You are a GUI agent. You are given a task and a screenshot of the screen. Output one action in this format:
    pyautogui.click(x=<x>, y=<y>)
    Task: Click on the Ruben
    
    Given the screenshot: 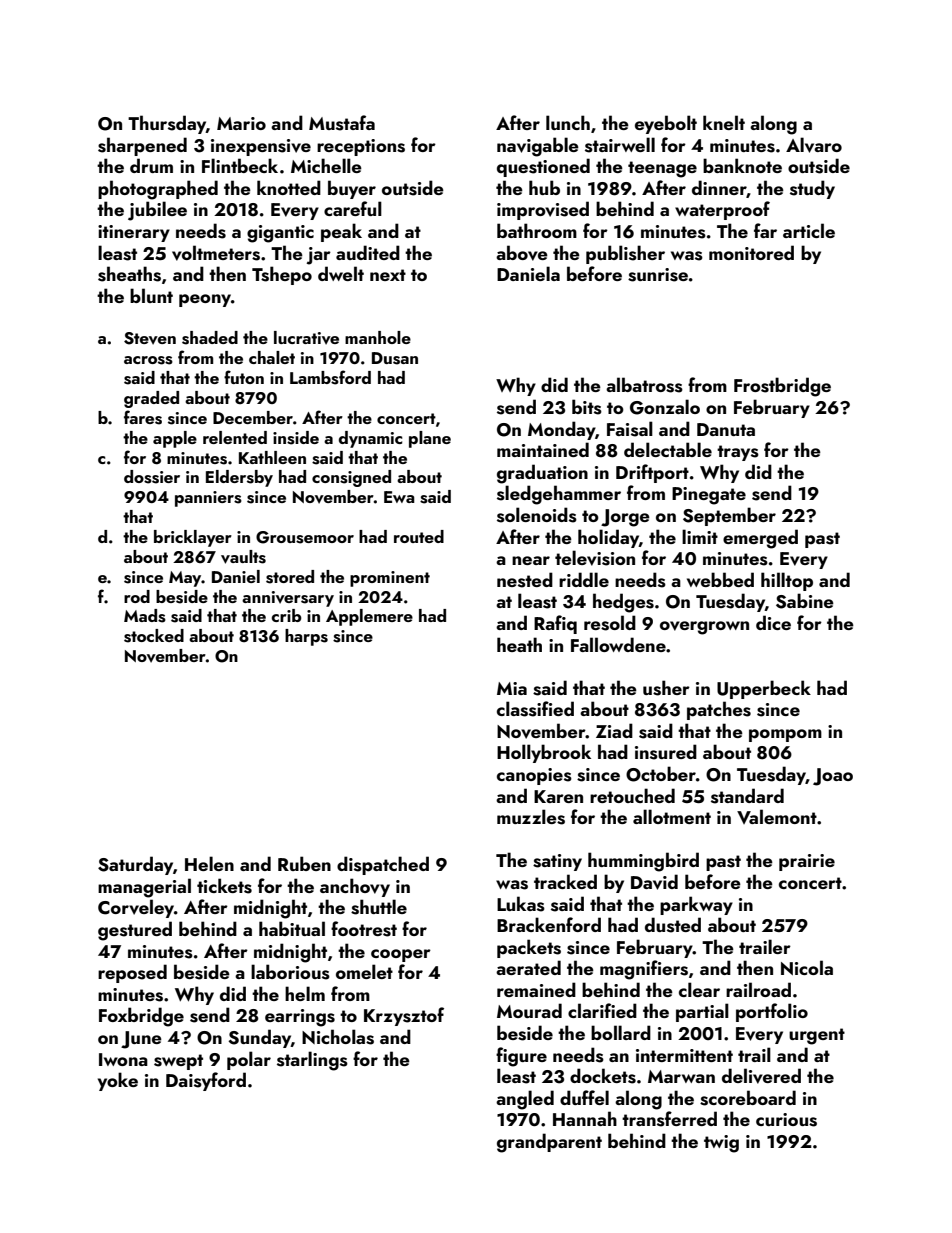 What is the action you would take?
    pyautogui.click(x=304, y=863)
